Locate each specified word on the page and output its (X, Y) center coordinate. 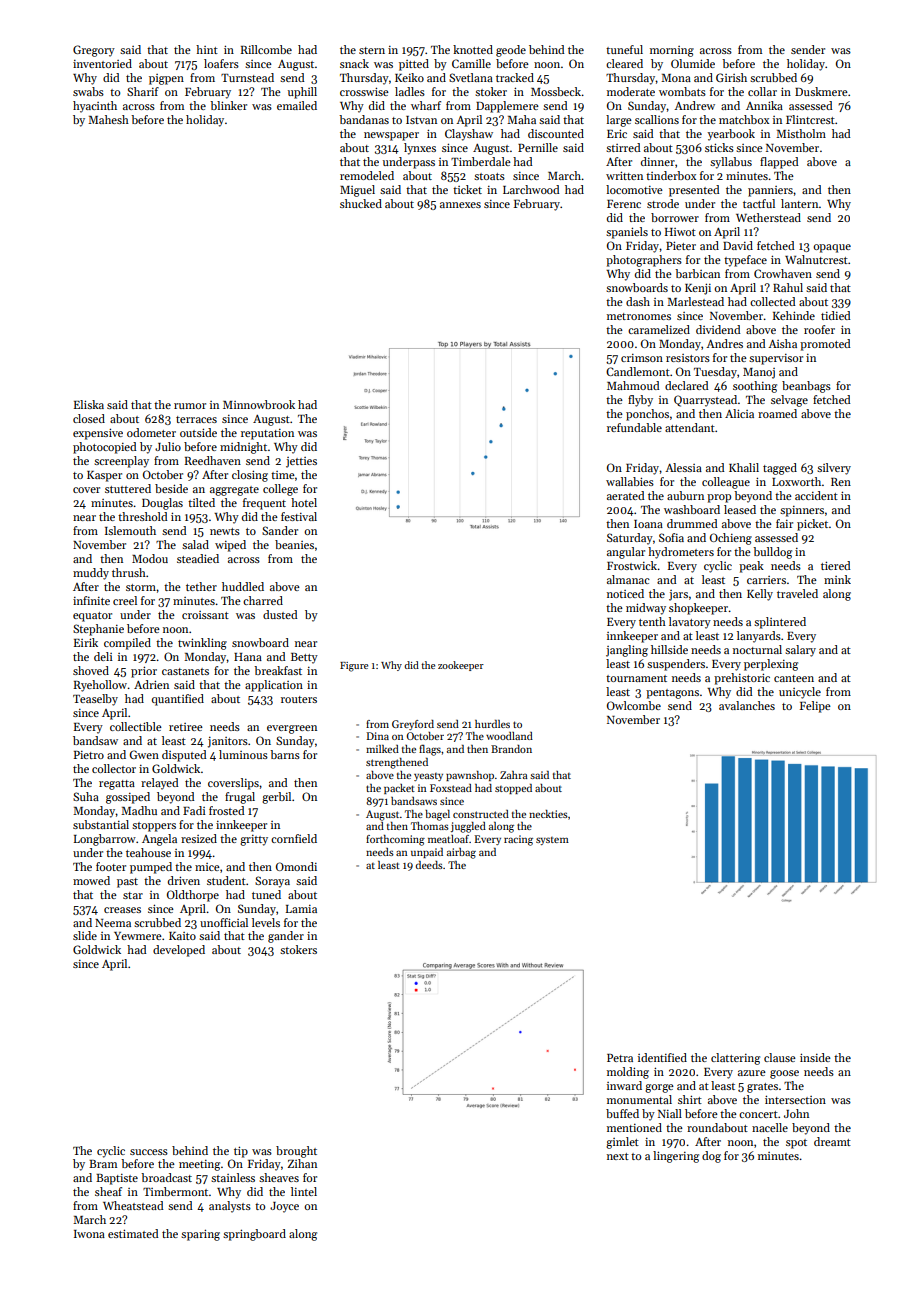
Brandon (511, 749)
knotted (473, 49)
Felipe (815, 707)
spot (796, 1144)
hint (207, 49)
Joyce (284, 1207)
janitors (228, 742)
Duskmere (821, 91)
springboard (254, 1235)
